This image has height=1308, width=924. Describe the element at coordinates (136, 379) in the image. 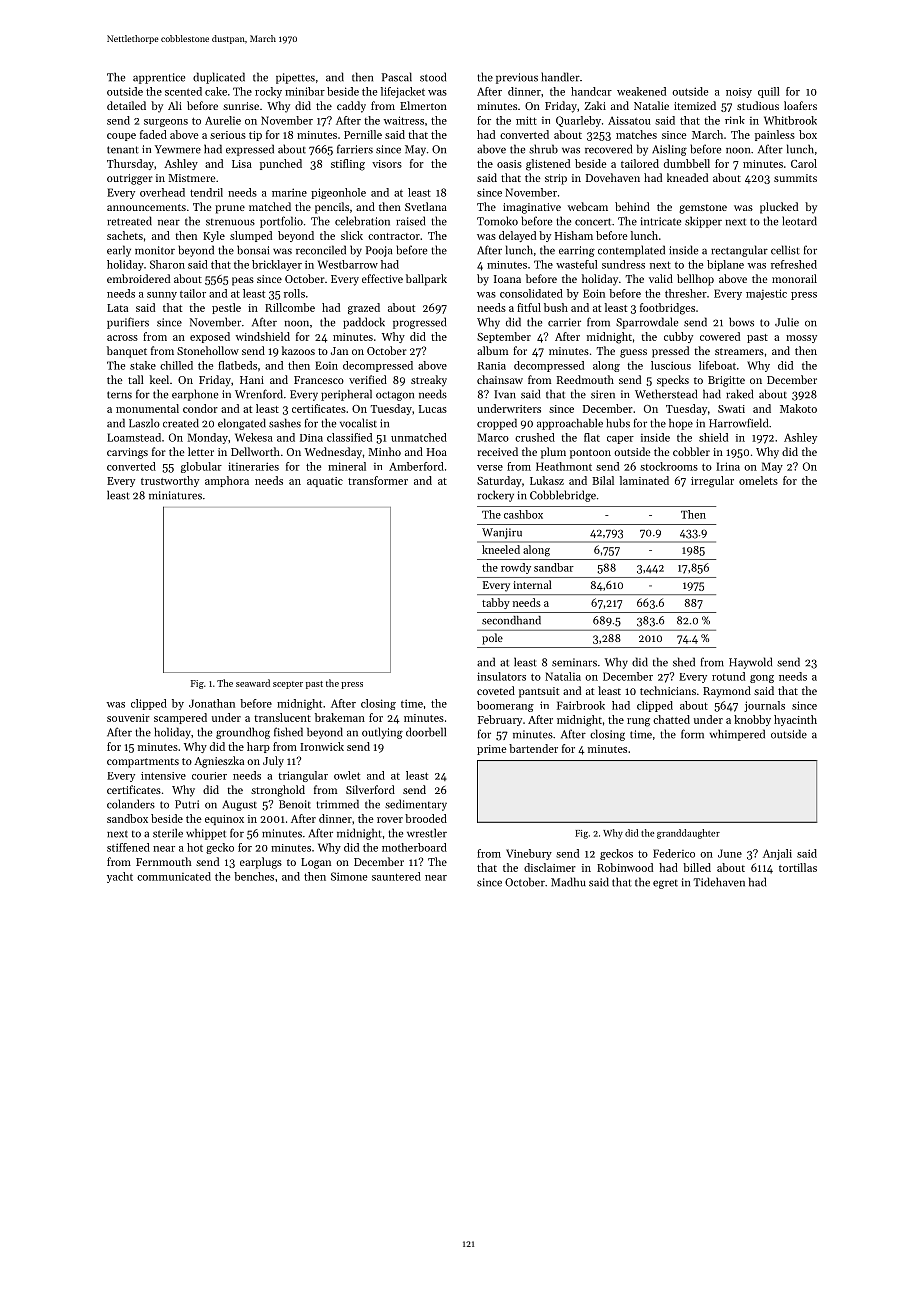

I see `tall` at that location.
